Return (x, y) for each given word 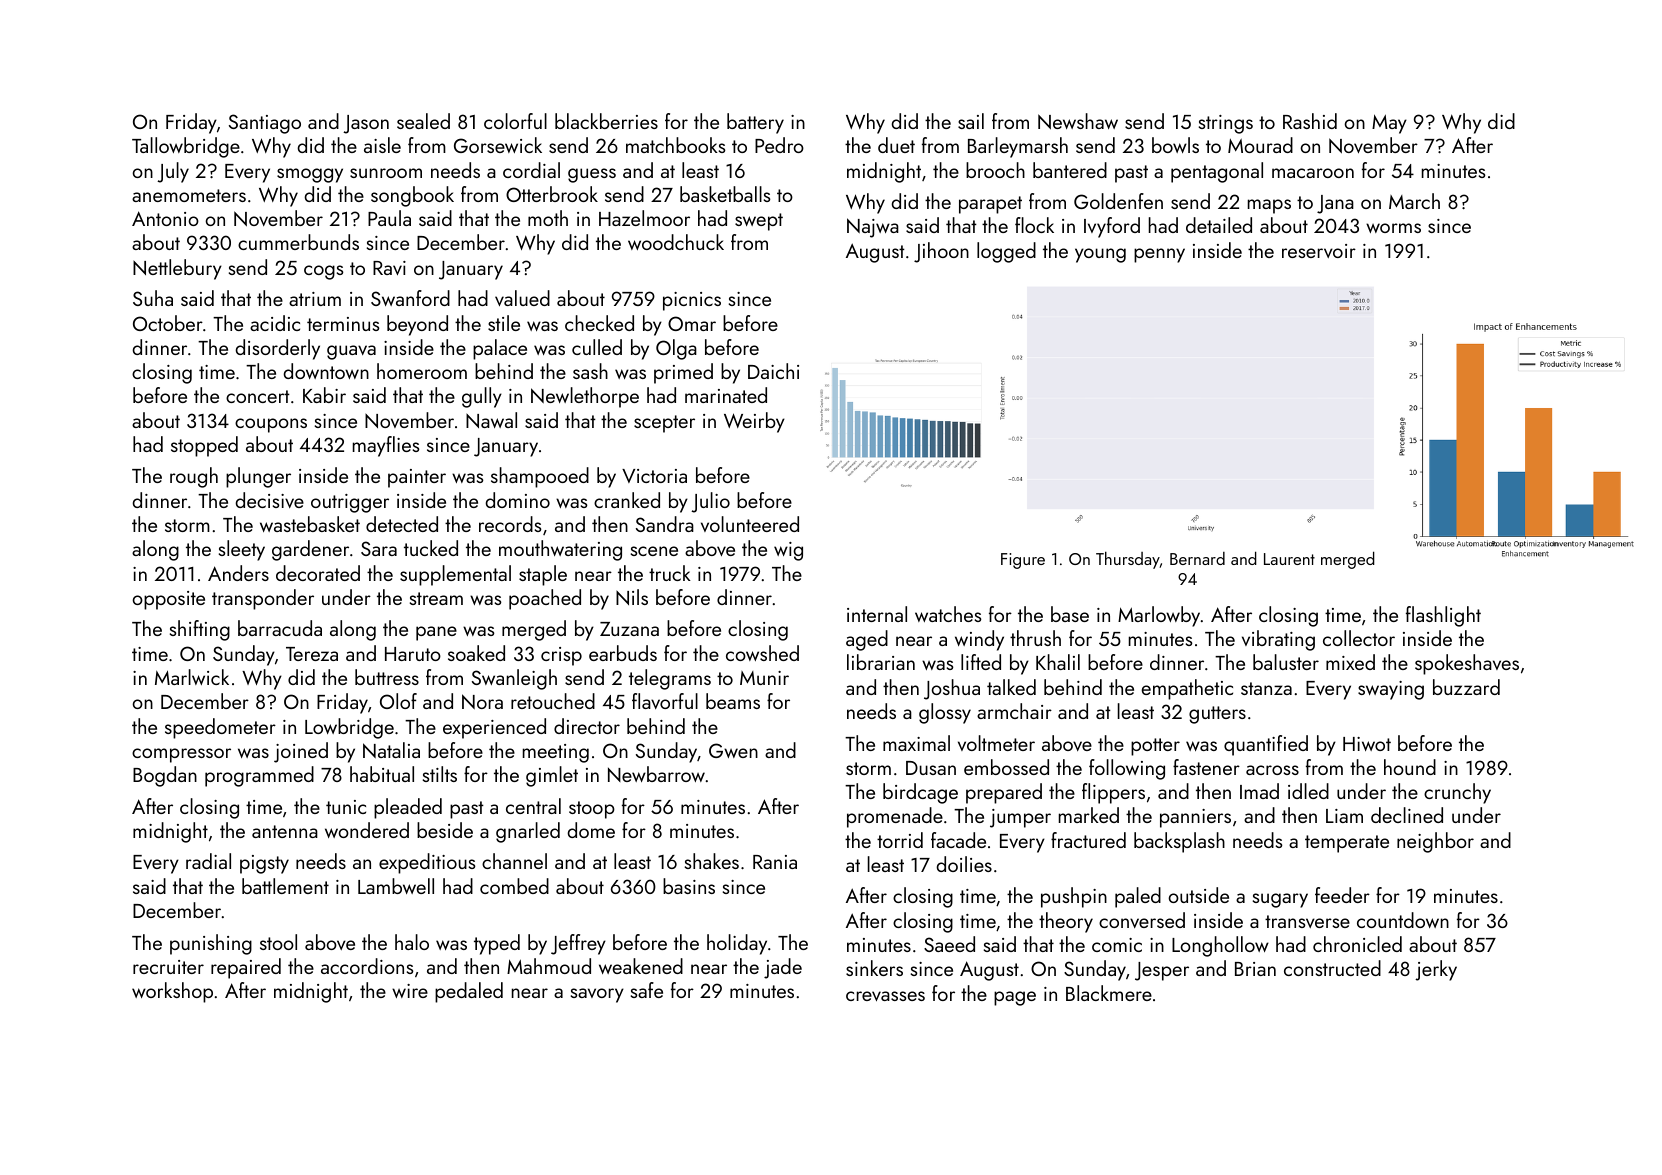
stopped (204, 446)
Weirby (754, 422)
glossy (945, 713)
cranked (627, 500)
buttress (387, 677)
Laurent (1289, 559)
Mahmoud (549, 966)
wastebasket (310, 524)
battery (755, 123)
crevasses (885, 996)
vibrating (1278, 640)
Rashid (1310, 121)
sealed (423, 121)
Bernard (1197, 558)
